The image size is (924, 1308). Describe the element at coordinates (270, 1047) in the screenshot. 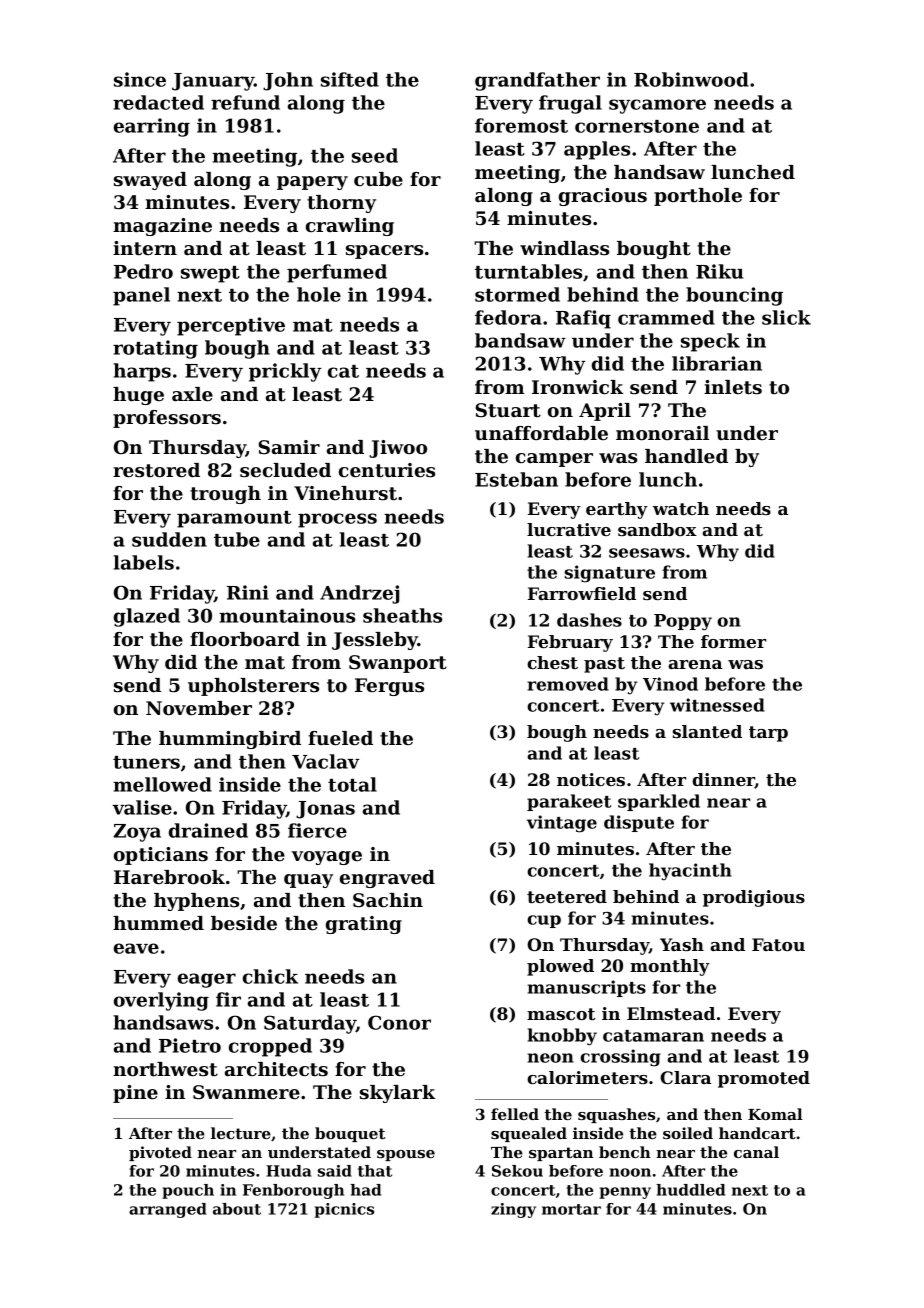

I see `cropped` at that location.
